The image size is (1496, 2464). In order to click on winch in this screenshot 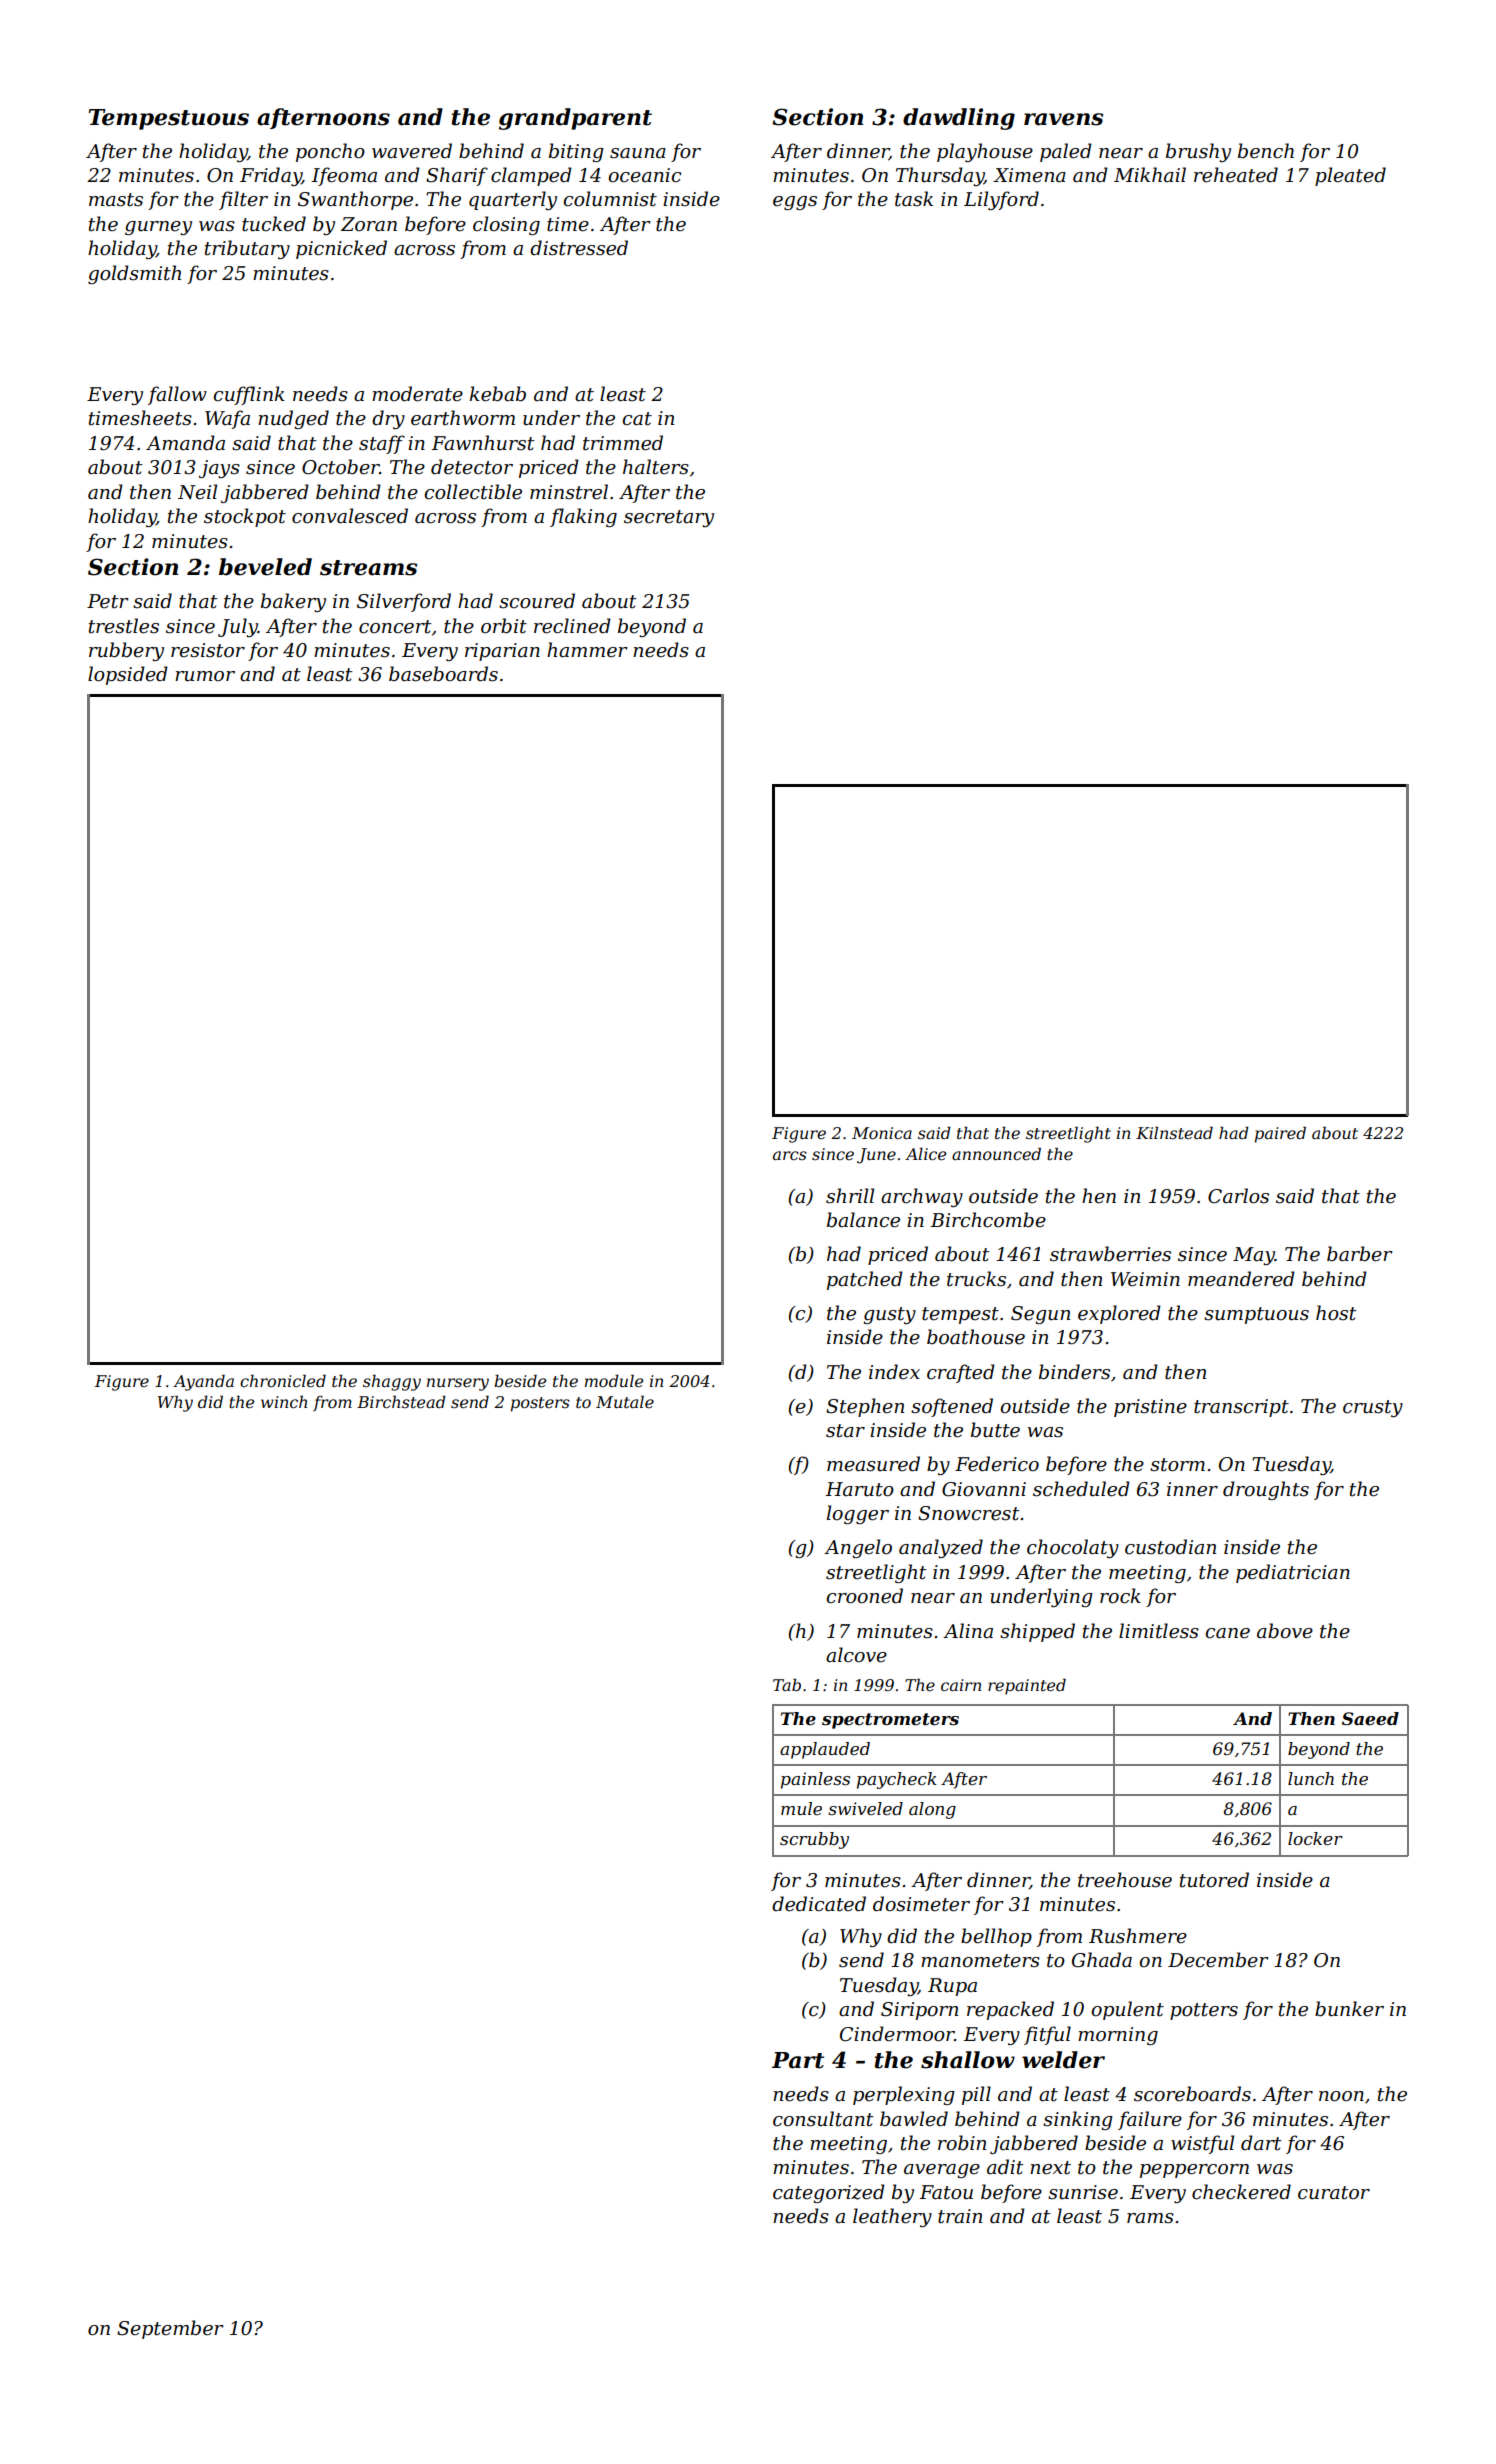, I will do `click(284, 1401)`.
